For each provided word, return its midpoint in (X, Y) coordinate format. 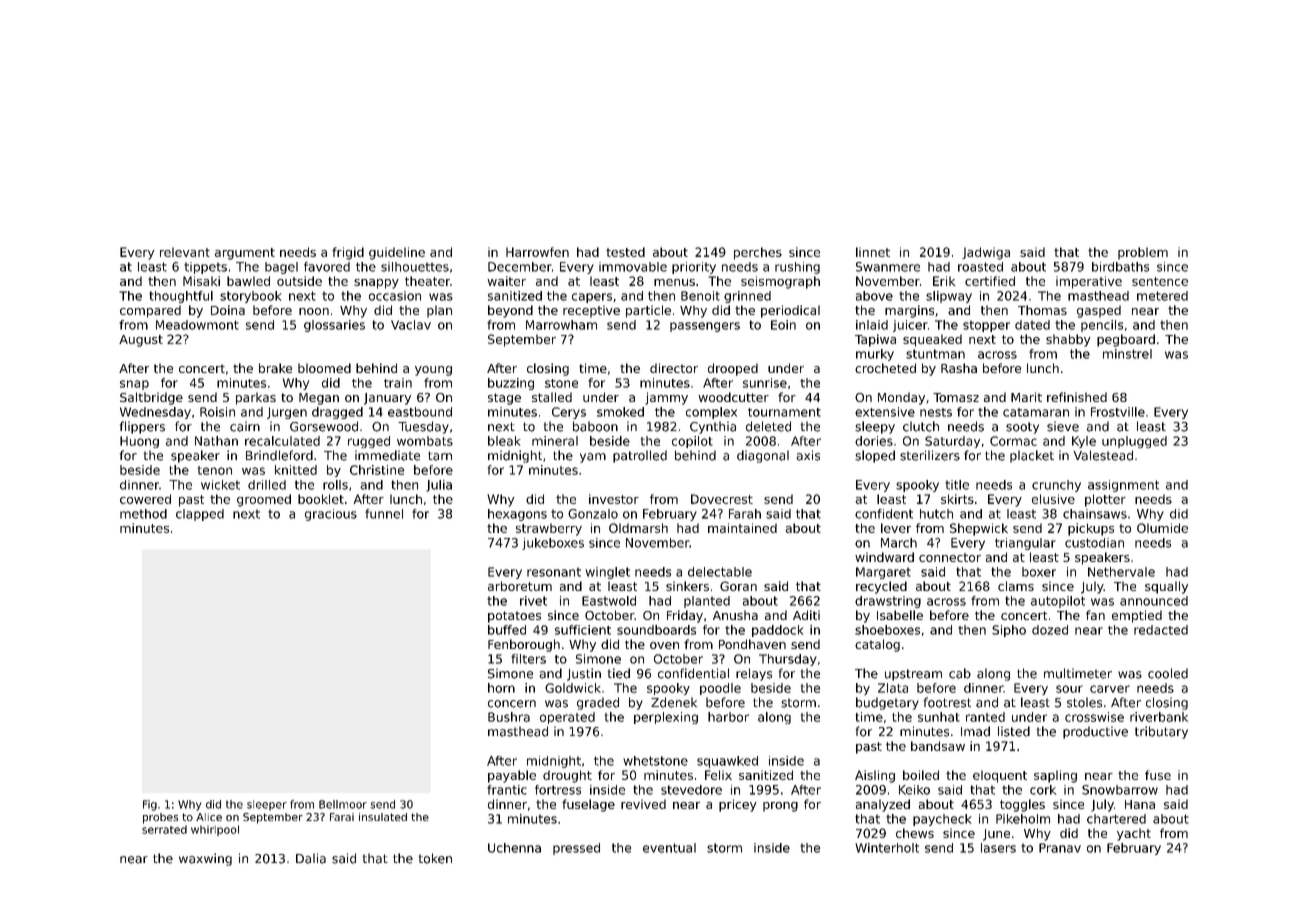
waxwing (205, 859)
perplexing (666, 718)
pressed (576, 849)
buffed (507, 630)
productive (1095, 732)
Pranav (1060, 848)
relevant (185, 252)
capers (592, 298)
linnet (873, 252)
